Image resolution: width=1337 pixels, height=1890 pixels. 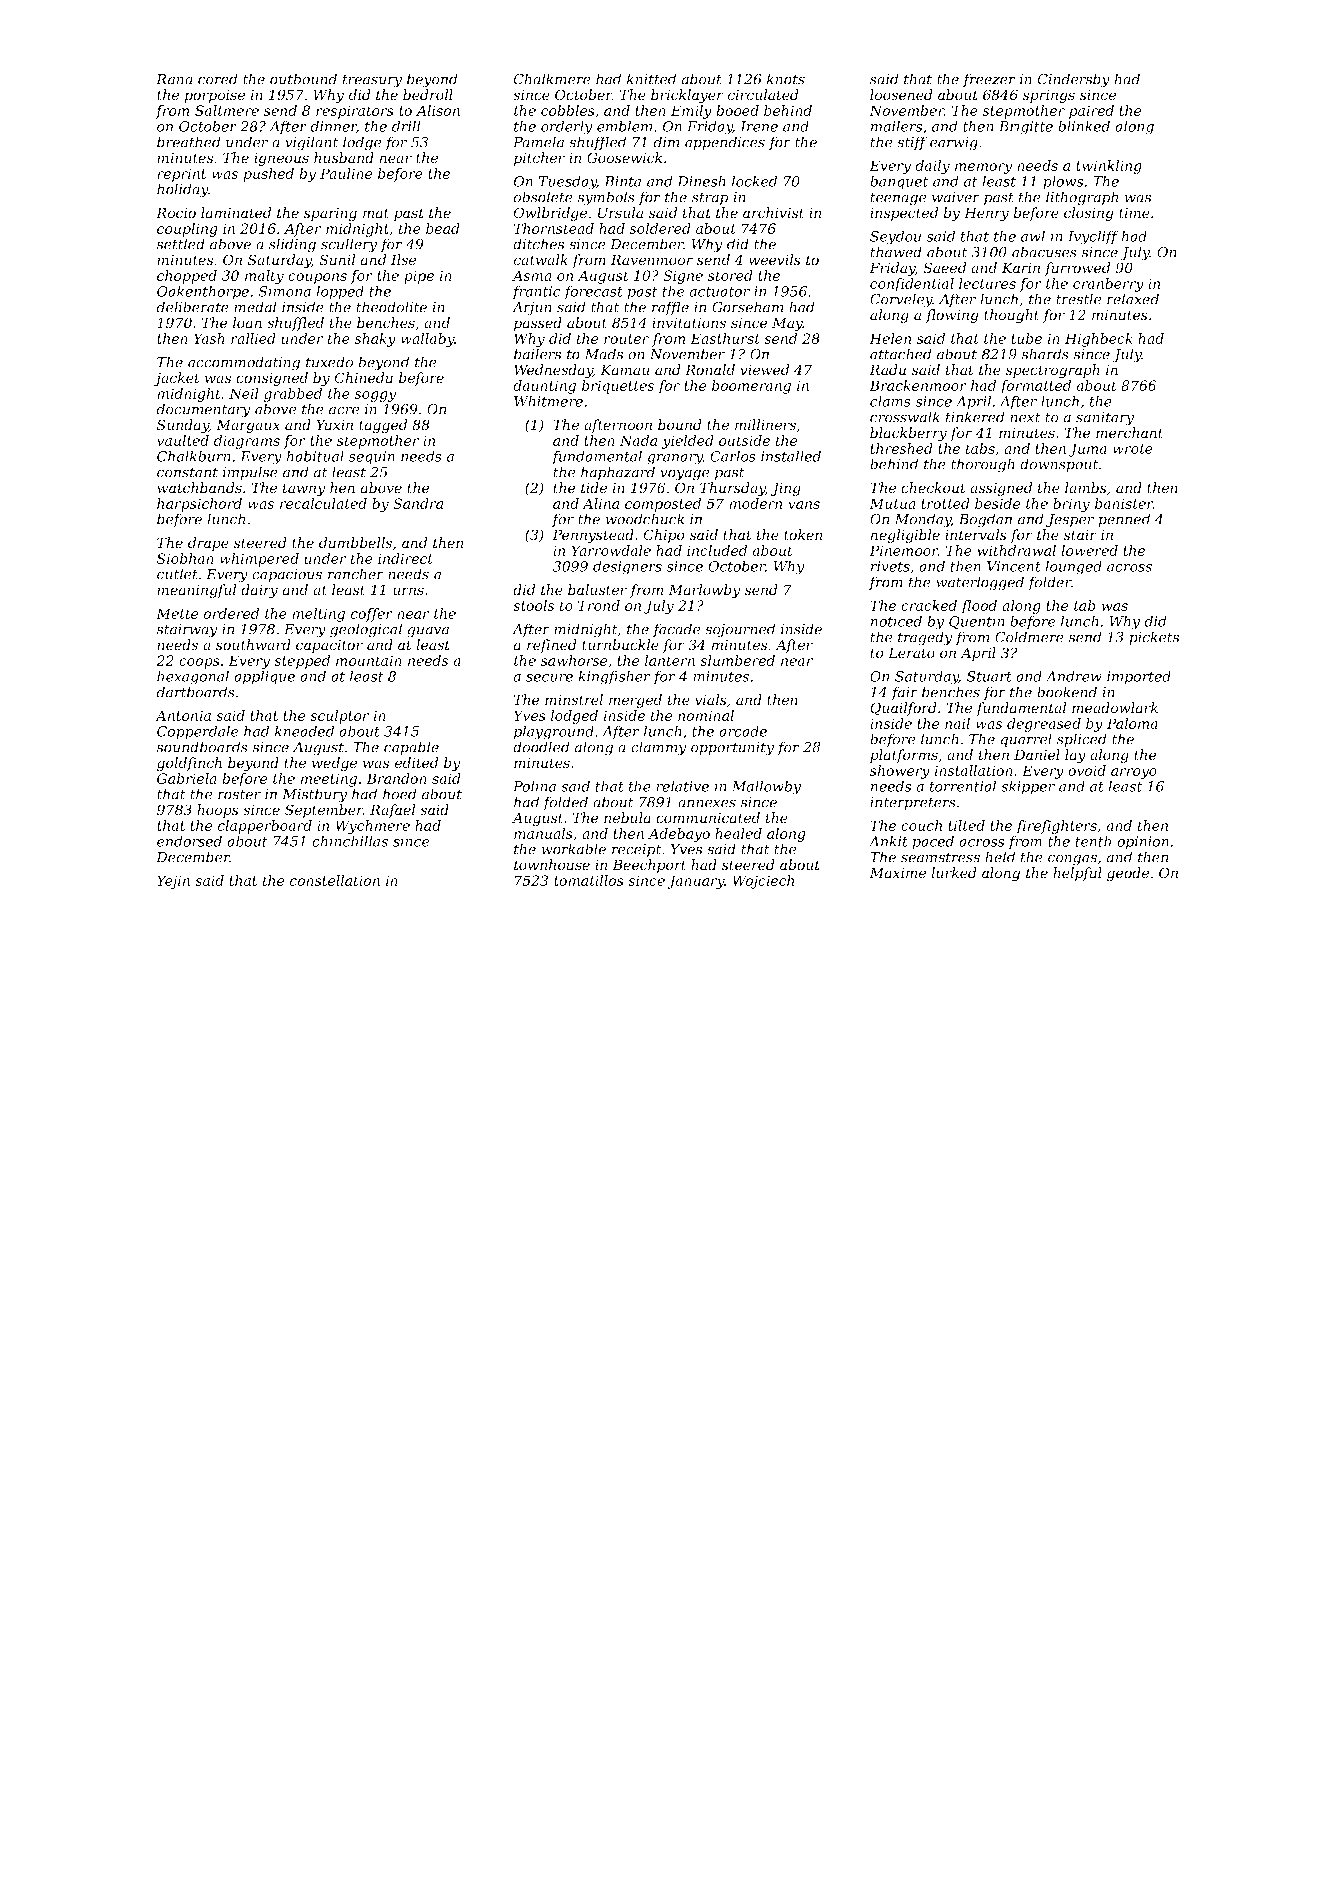 What do you see at coordinates (181, 175) in the image?
I see `reprint` at bounding box center [181, 175].
